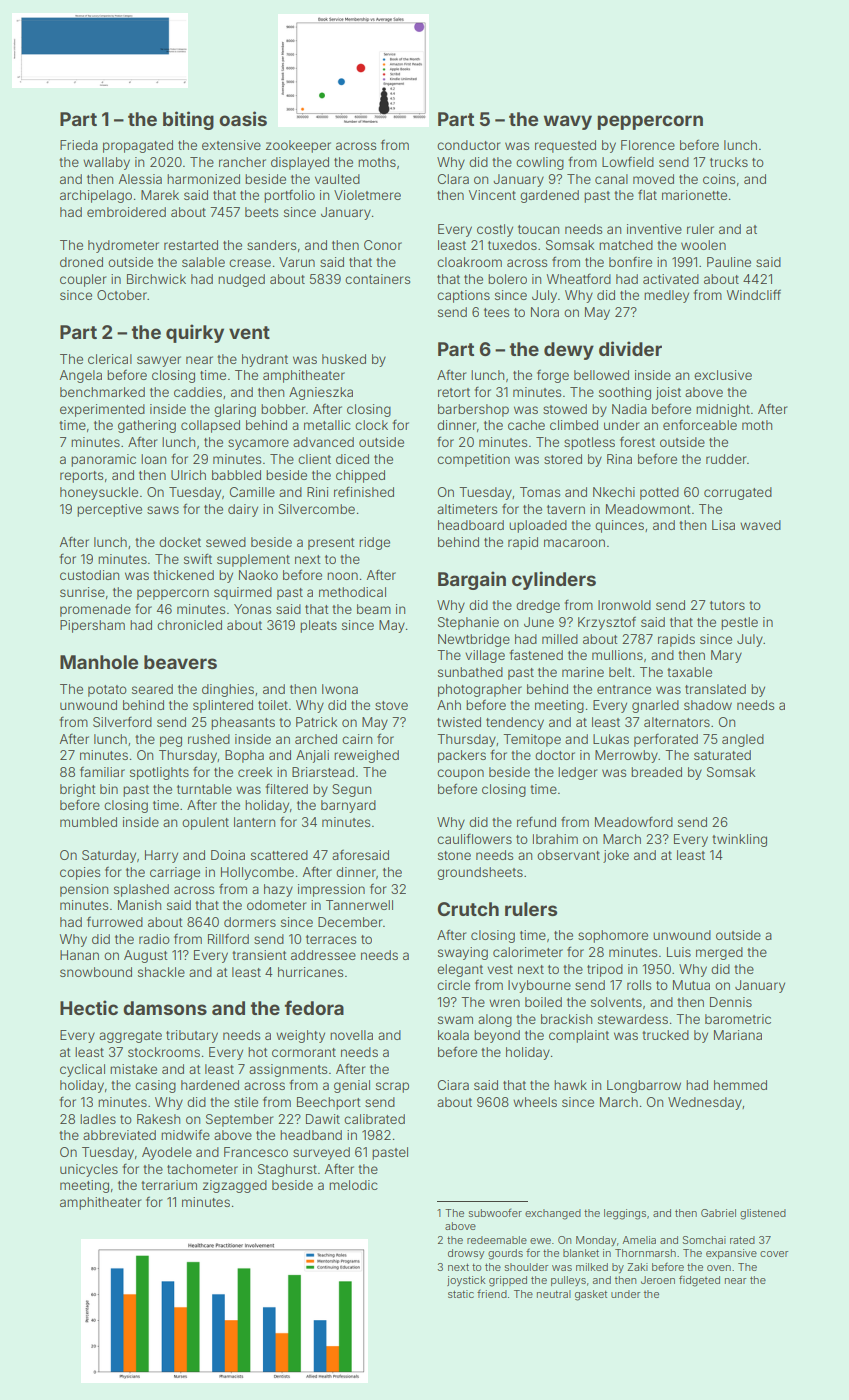  Describe the element at coordinates (461, 1294) in the document. I see `static` at that location.
